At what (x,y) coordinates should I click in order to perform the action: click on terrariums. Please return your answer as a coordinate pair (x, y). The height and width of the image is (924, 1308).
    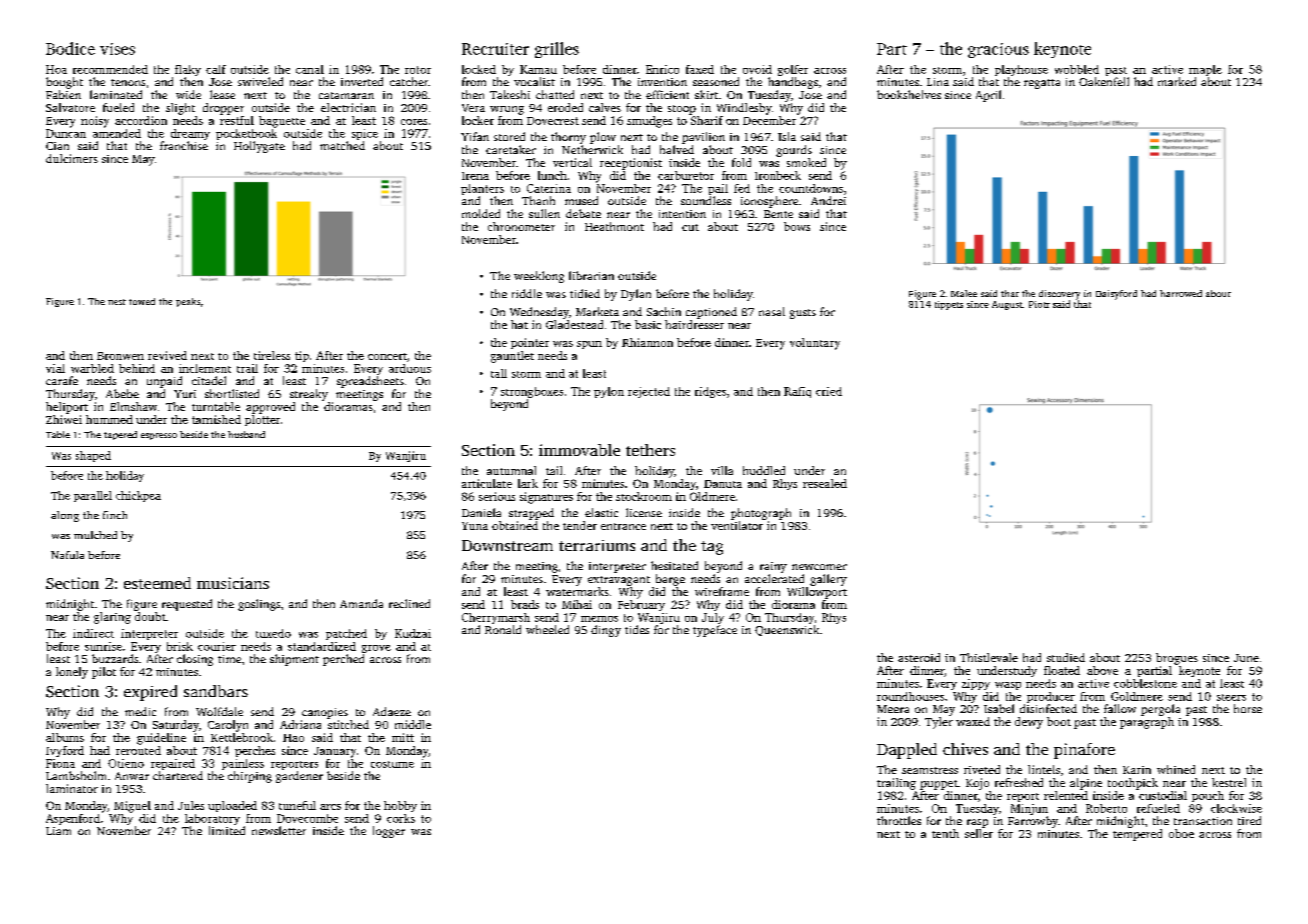
    Looking at the image, I should click on (597, 545).
